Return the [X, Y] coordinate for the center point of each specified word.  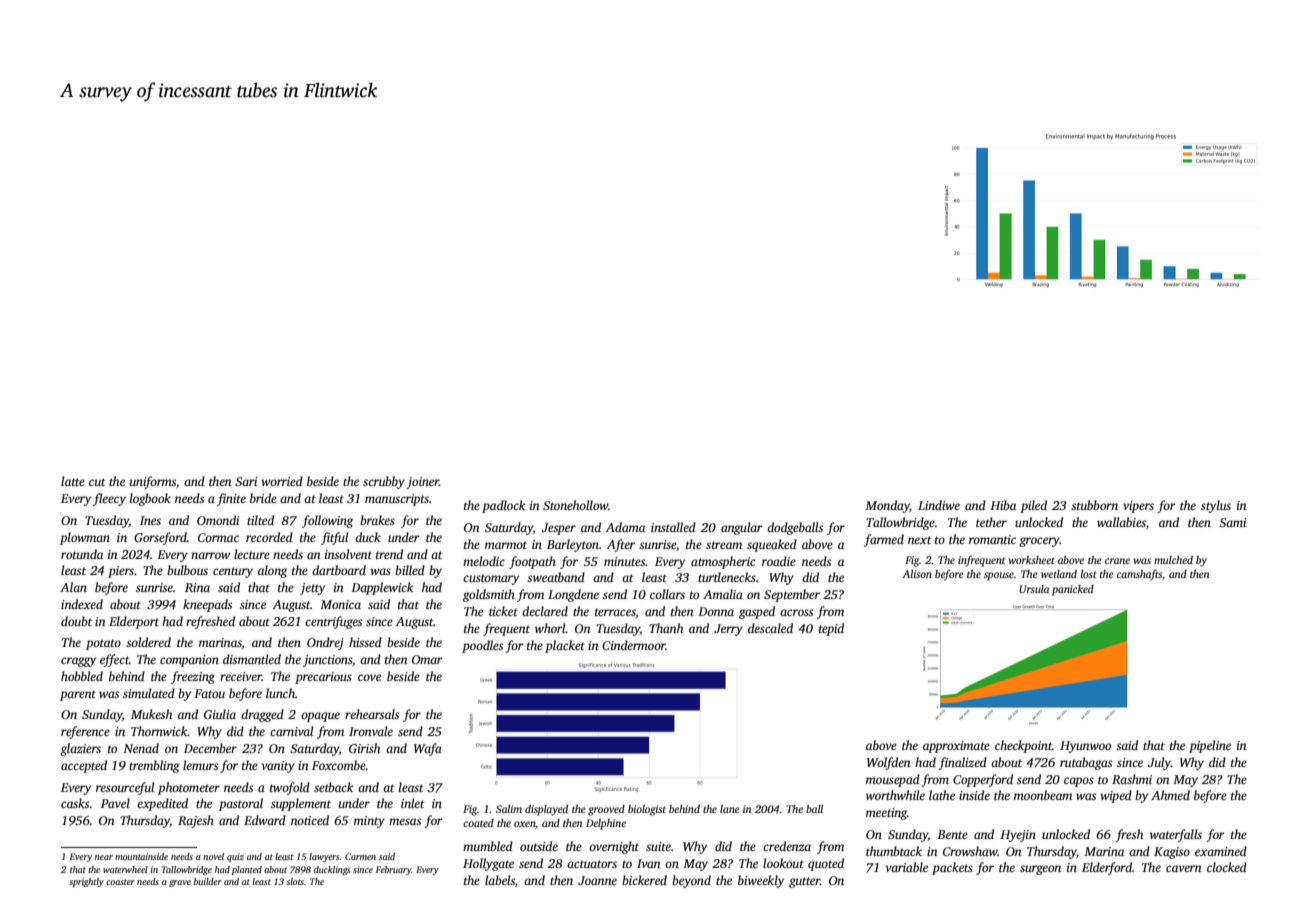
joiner [422, 483]
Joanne [597, 880]
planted [247, 870]
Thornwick [159, 731]
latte [73, 481]
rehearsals [372, 714]
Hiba [1003, 505]
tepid [831, 629]
